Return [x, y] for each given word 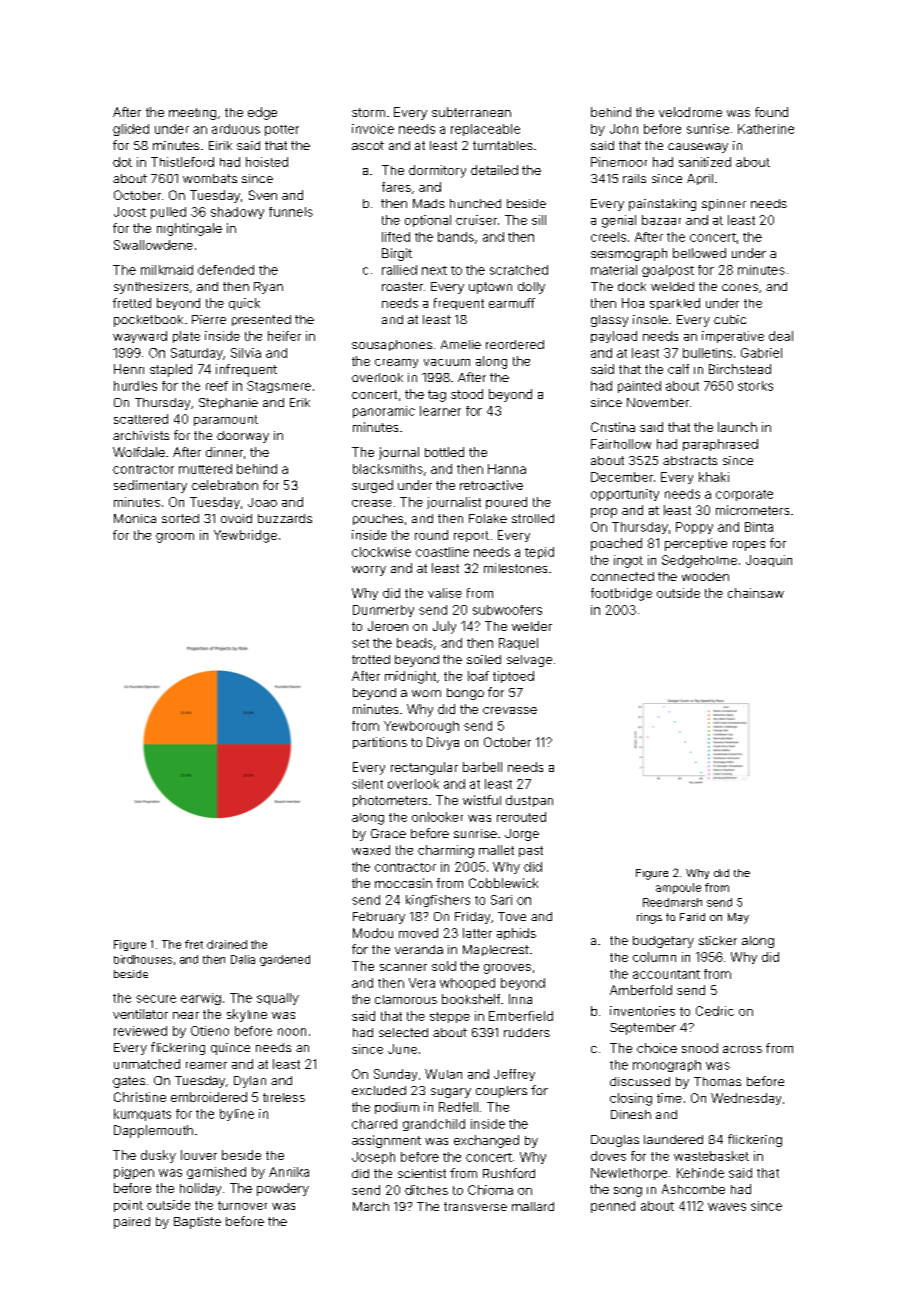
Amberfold [641, 990]
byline [237, 1115]
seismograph [629, 254]
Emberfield [521, 1016]
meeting [192, 114]
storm [368, 112]
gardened [285, 960]
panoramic [384, 412]
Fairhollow [621, 444]
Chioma [490, 1190]
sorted [180, 518]
